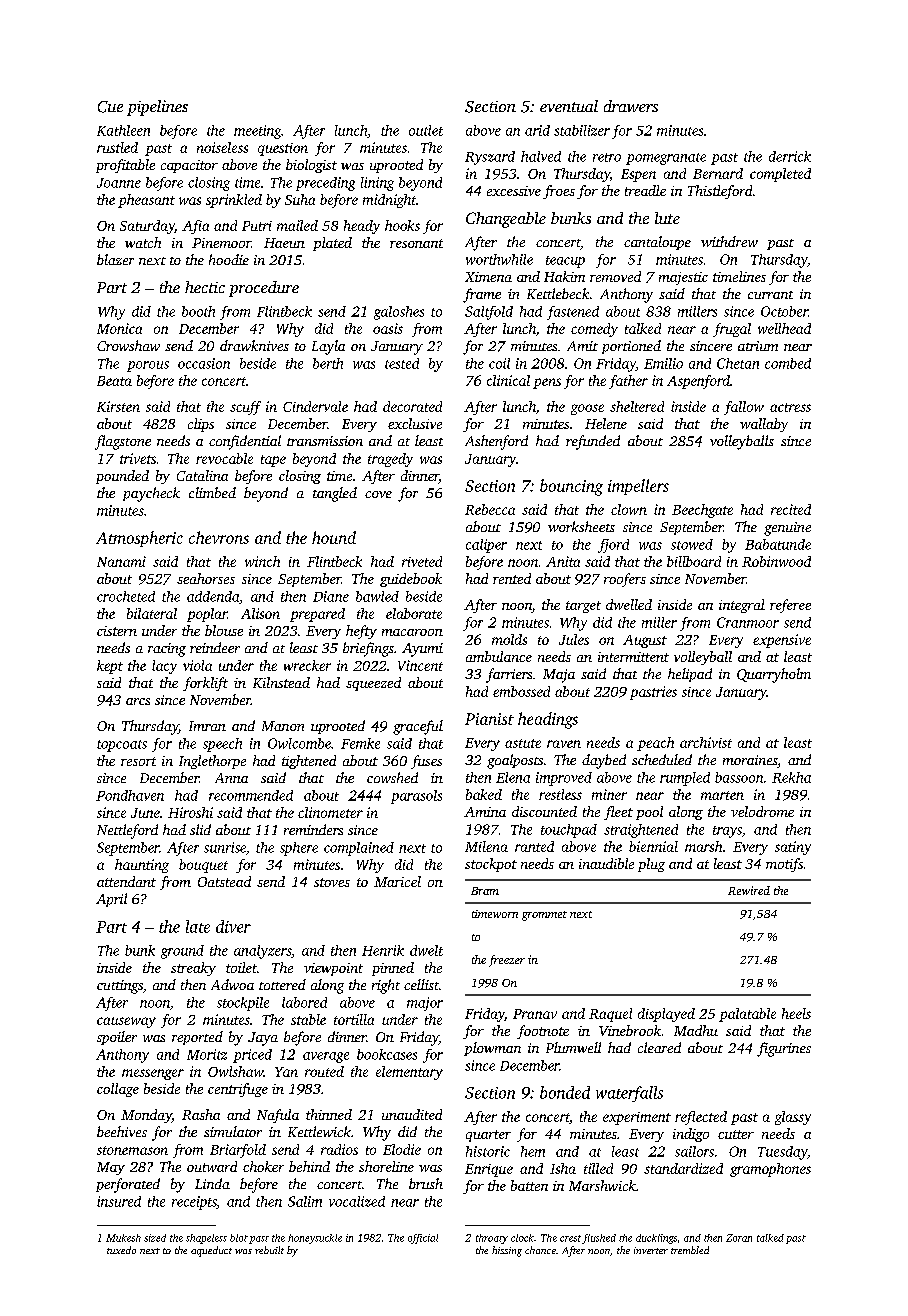  Describe the element at coordinates (121, 1250) in the image. I see `tuxedo` at that location.
